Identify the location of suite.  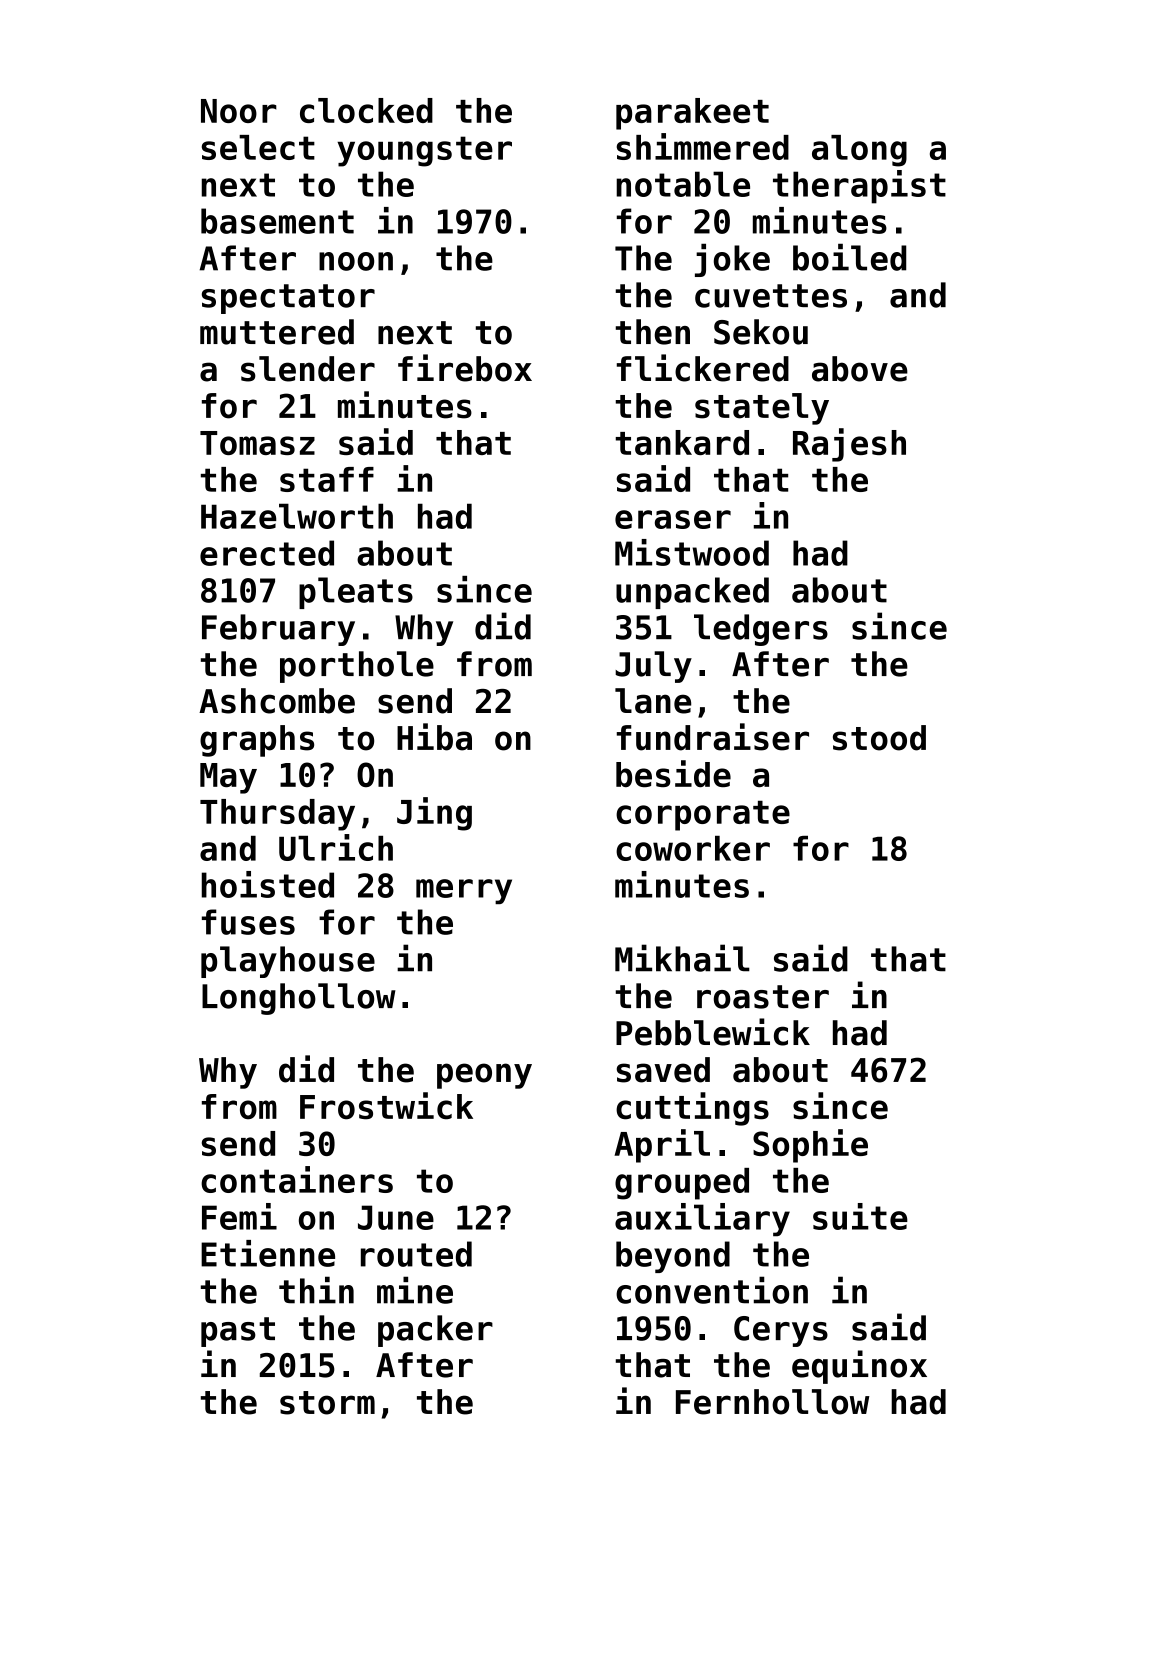
(860, 1216).
